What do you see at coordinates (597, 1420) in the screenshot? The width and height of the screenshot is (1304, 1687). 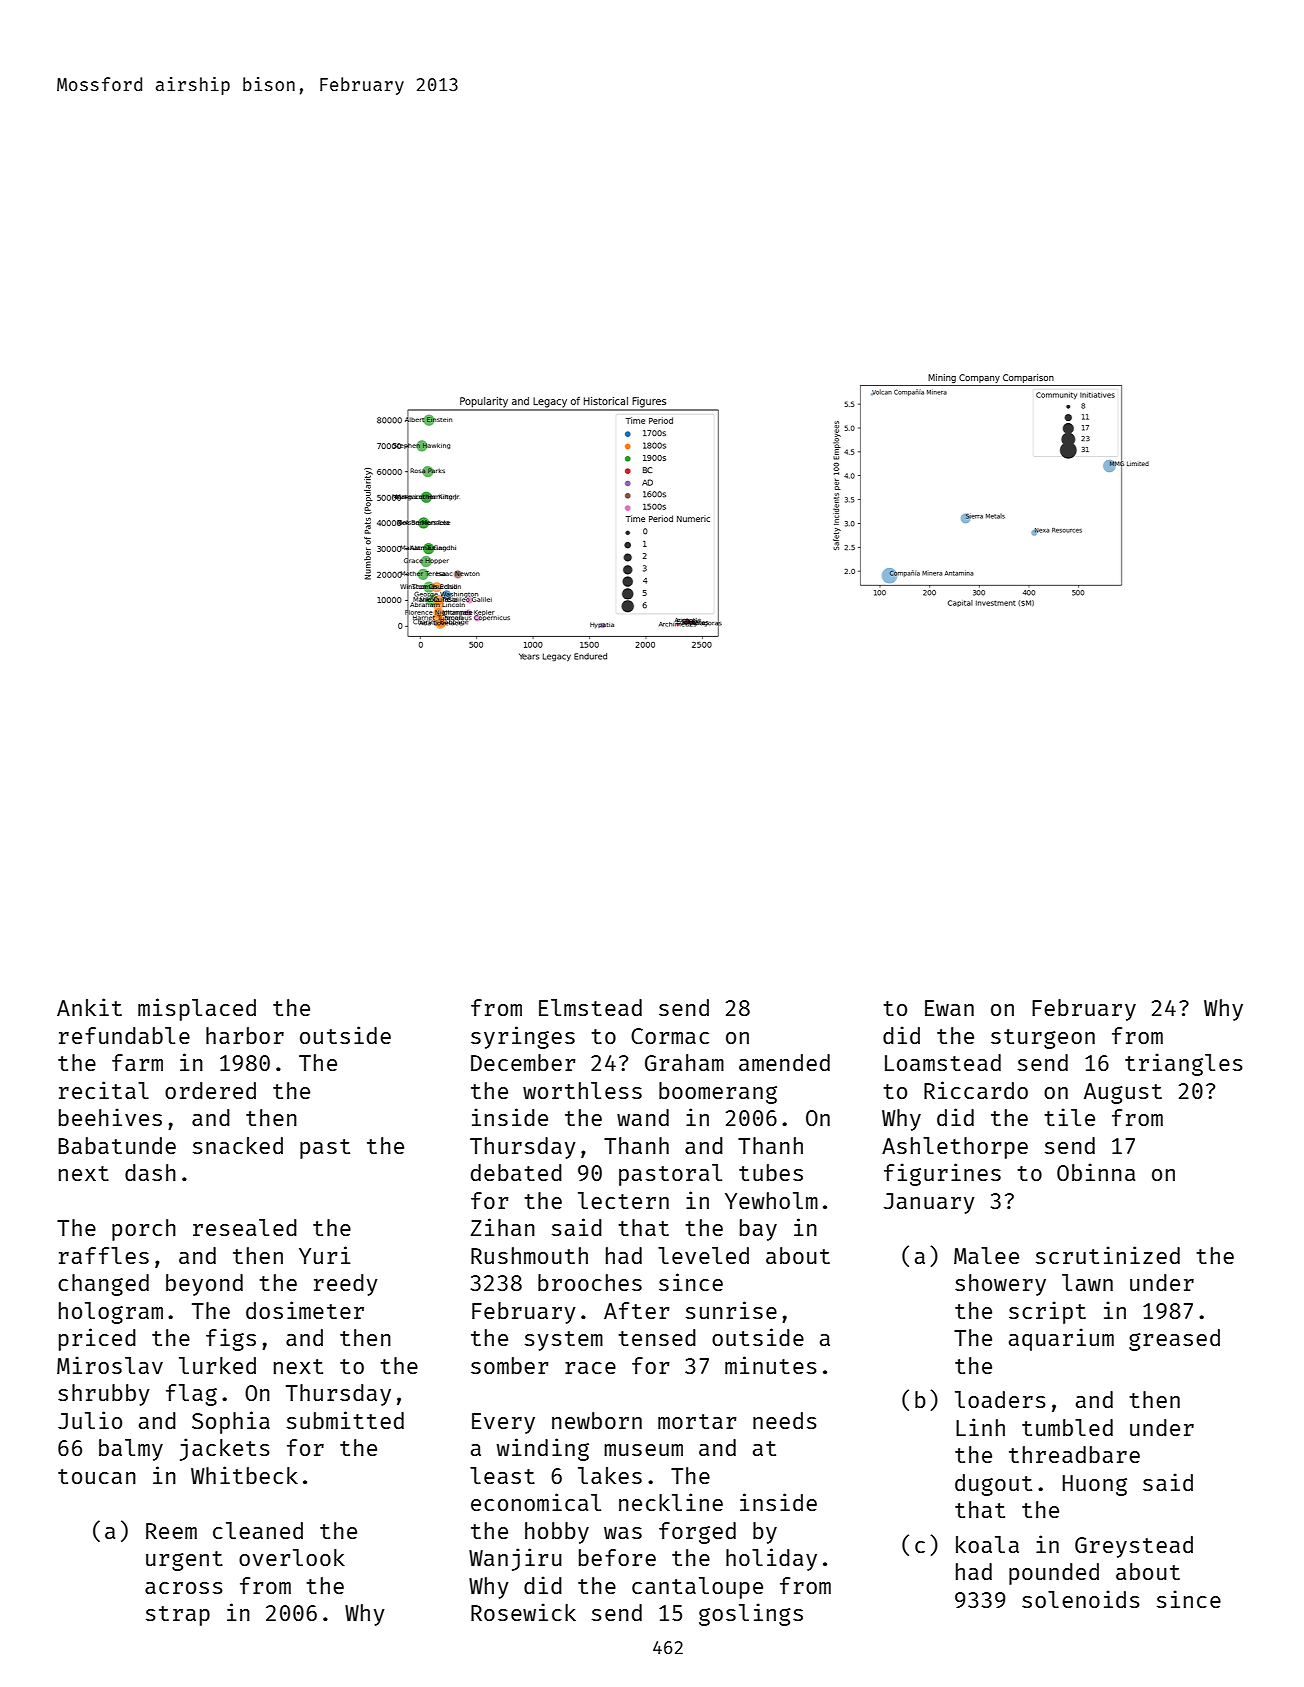 I see `newborn` at bounding box center [597, 1420].
